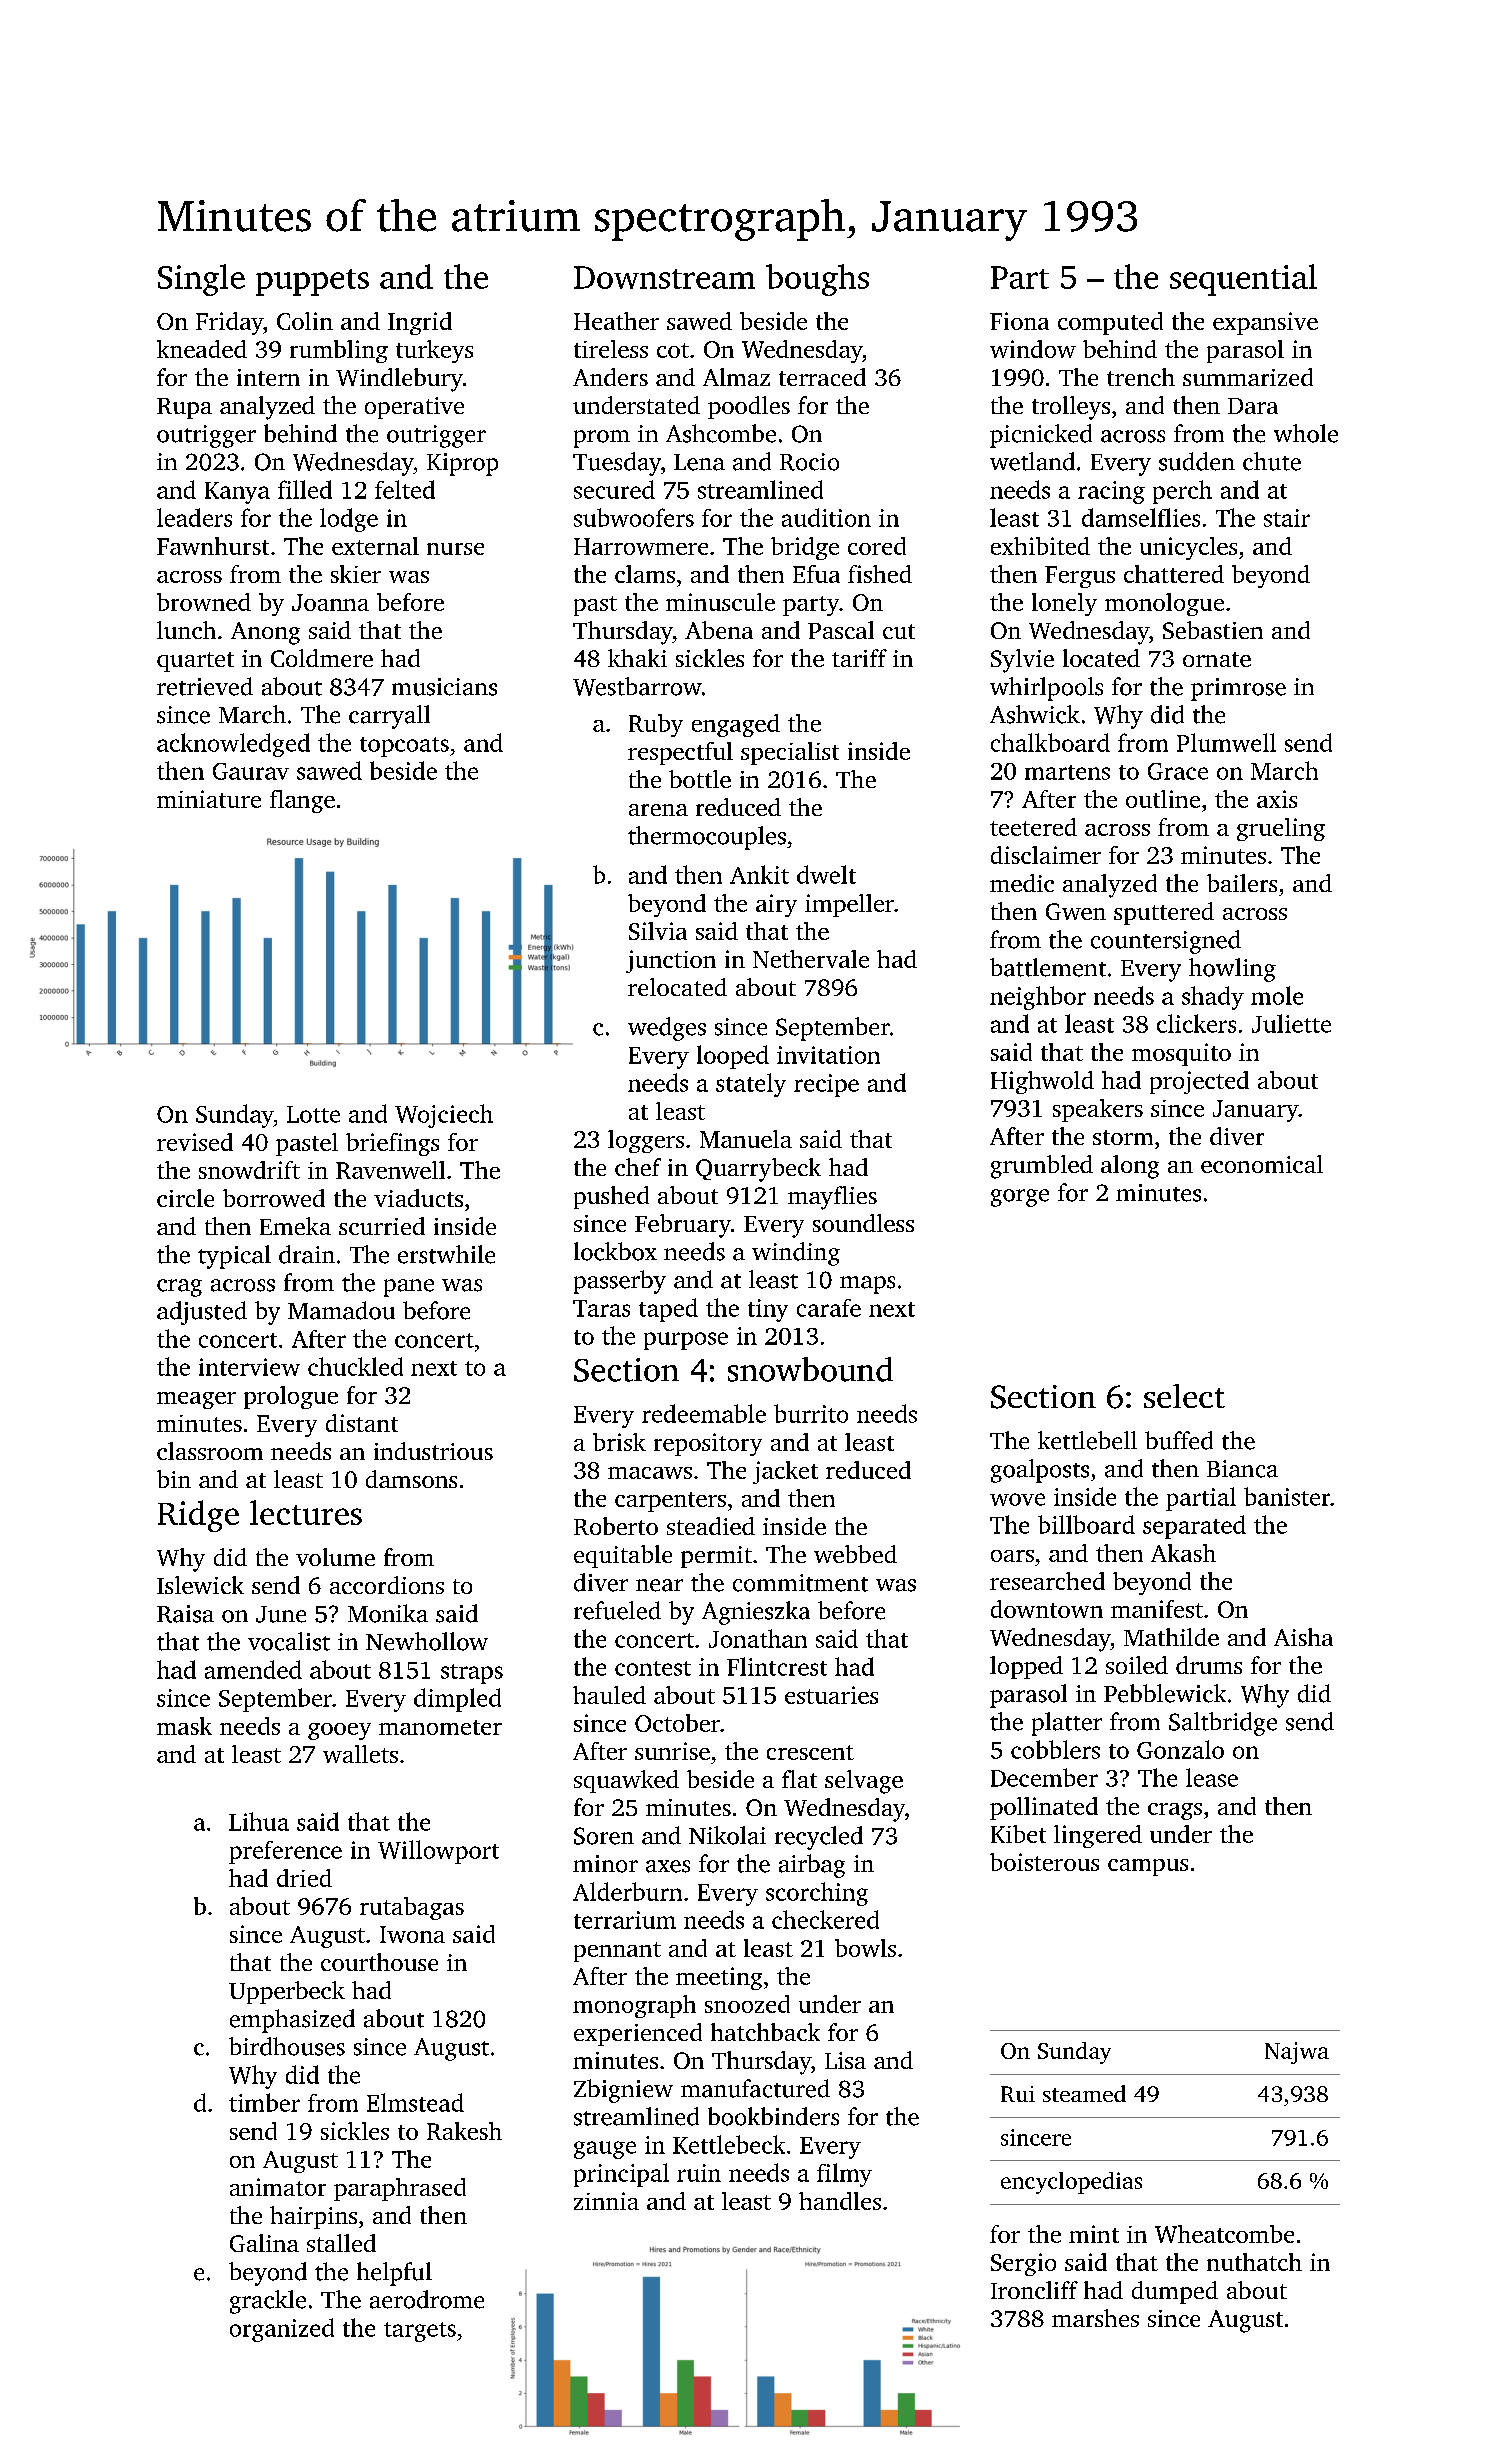 The width and height of the image is (1496, 2464). I want to click on Upperbeck, so click(287, 1992).
